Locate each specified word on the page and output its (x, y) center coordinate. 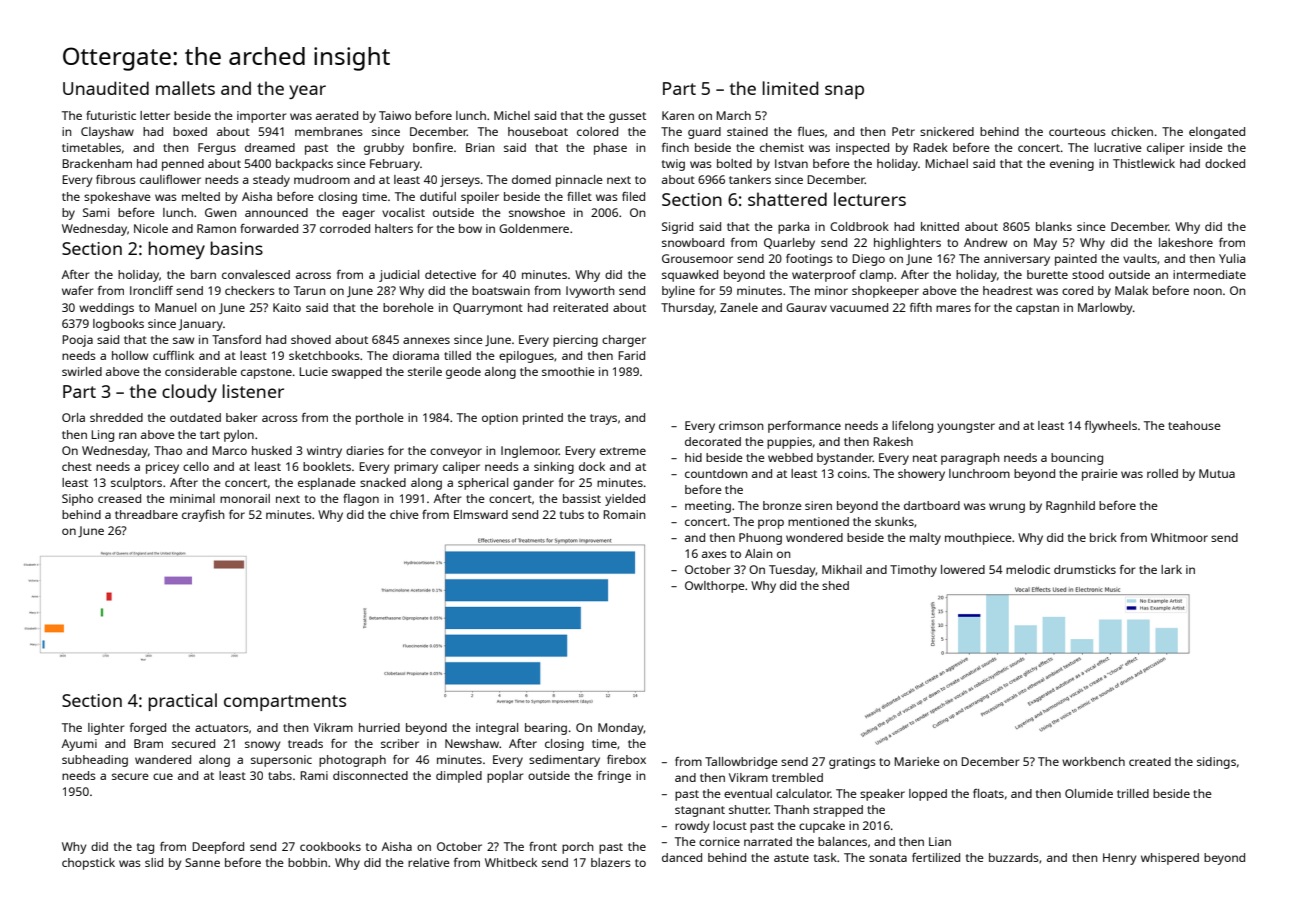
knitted (940, 226)
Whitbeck (511, 862)
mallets (185, 88)
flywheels (1111, 427)
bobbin (307, 862)
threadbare (146, 514)
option (500, 419)
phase (610, 149)
